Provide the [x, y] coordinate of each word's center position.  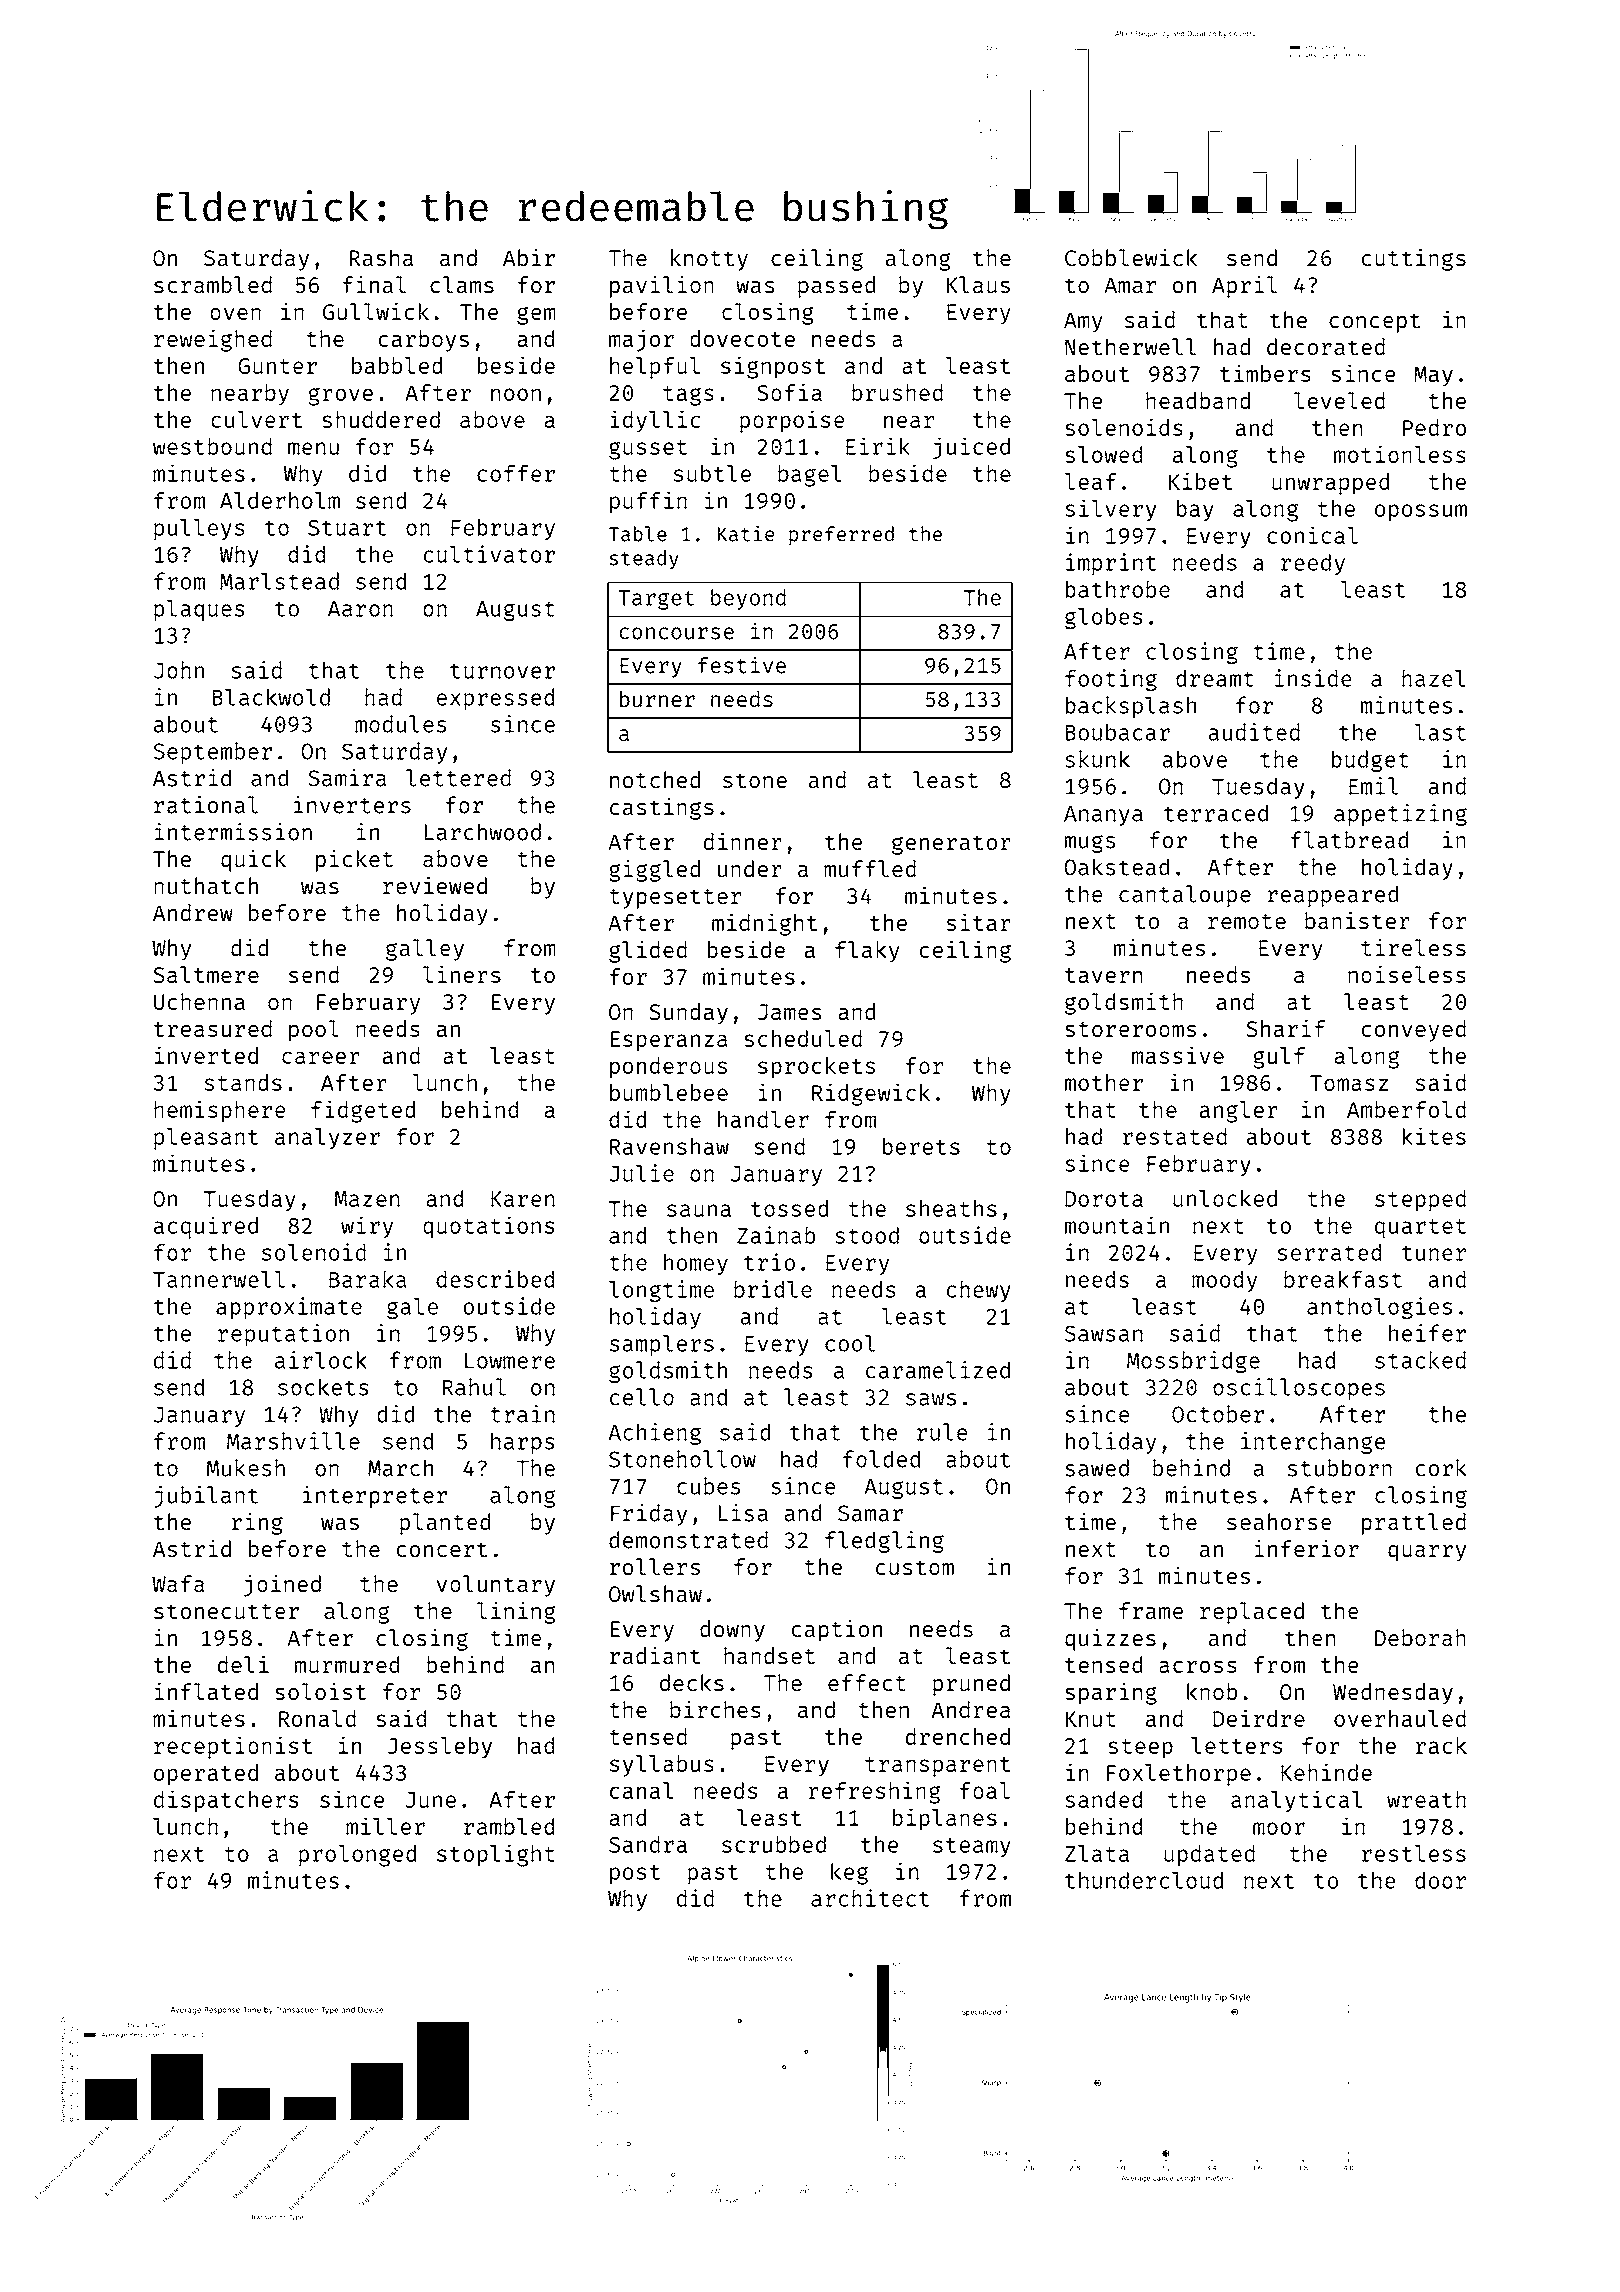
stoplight [495, 1855]
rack [1441, 1745]
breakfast [1343, 1279]
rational [206, 805]
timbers [1265, 373]
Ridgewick [871, 1094]
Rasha [381, 258]
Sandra [648, 1844]
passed [836, 287]
